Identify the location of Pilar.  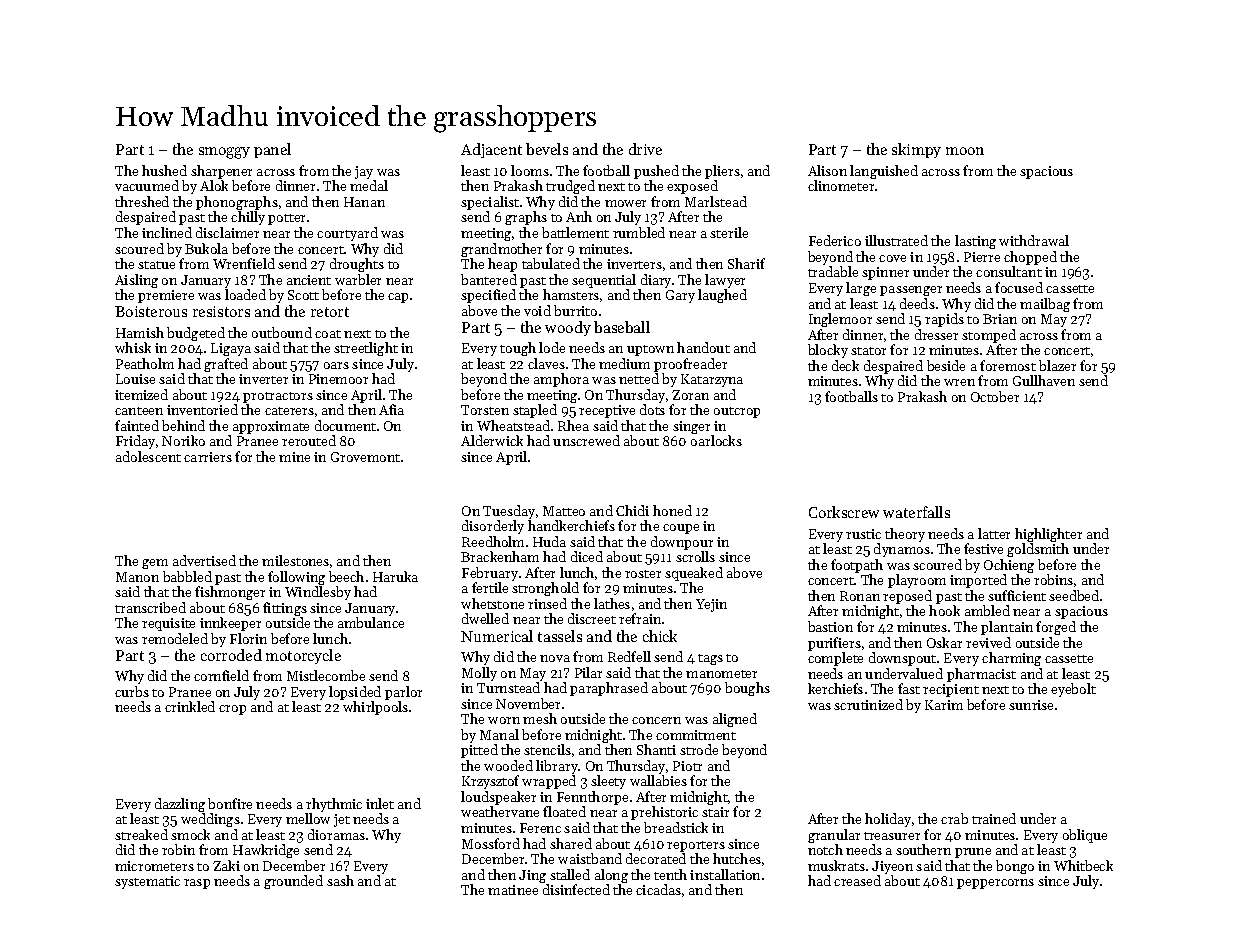
(588, 672).
